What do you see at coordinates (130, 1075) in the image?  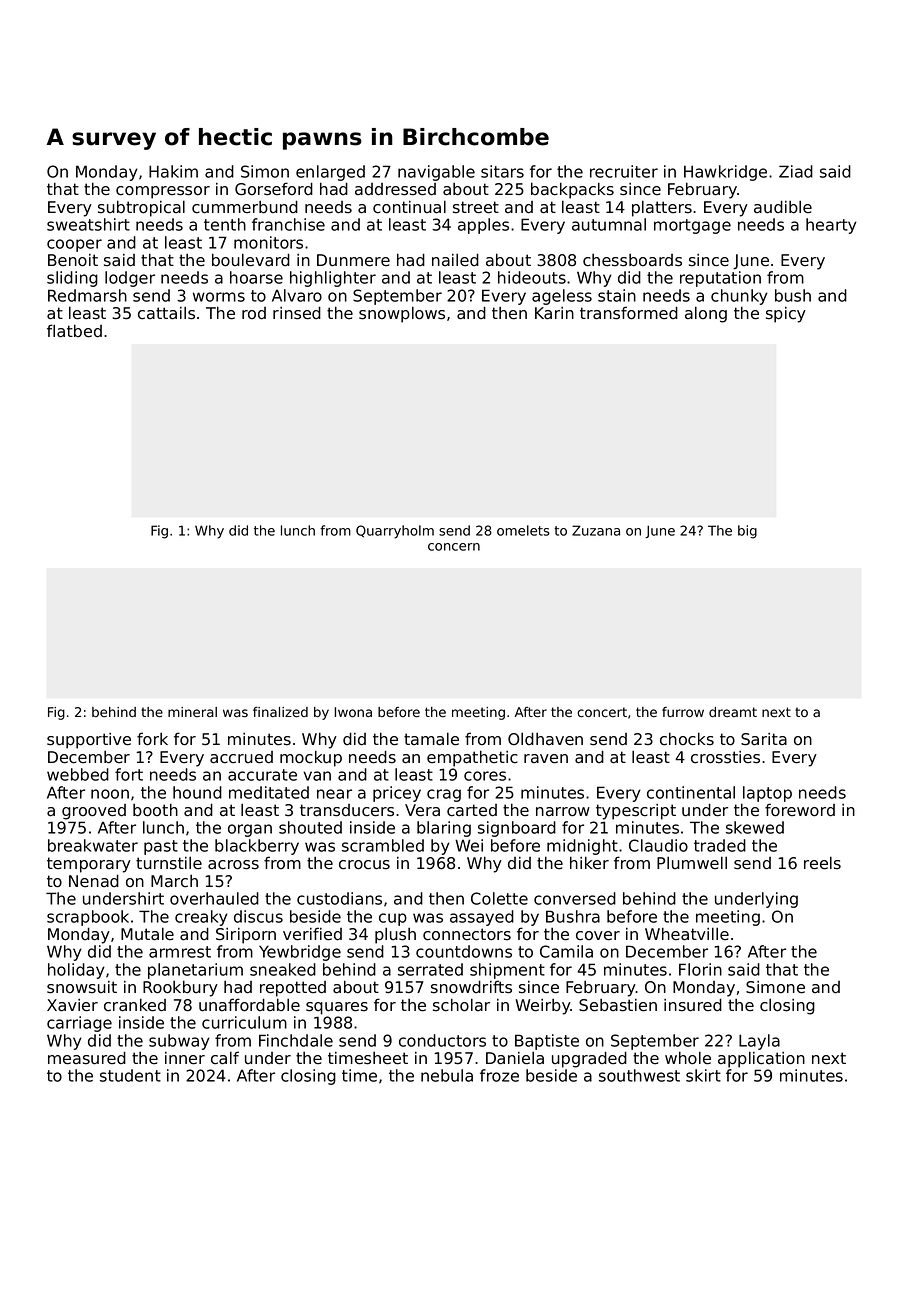 I see `student` at bounding box center [130, 1075].
